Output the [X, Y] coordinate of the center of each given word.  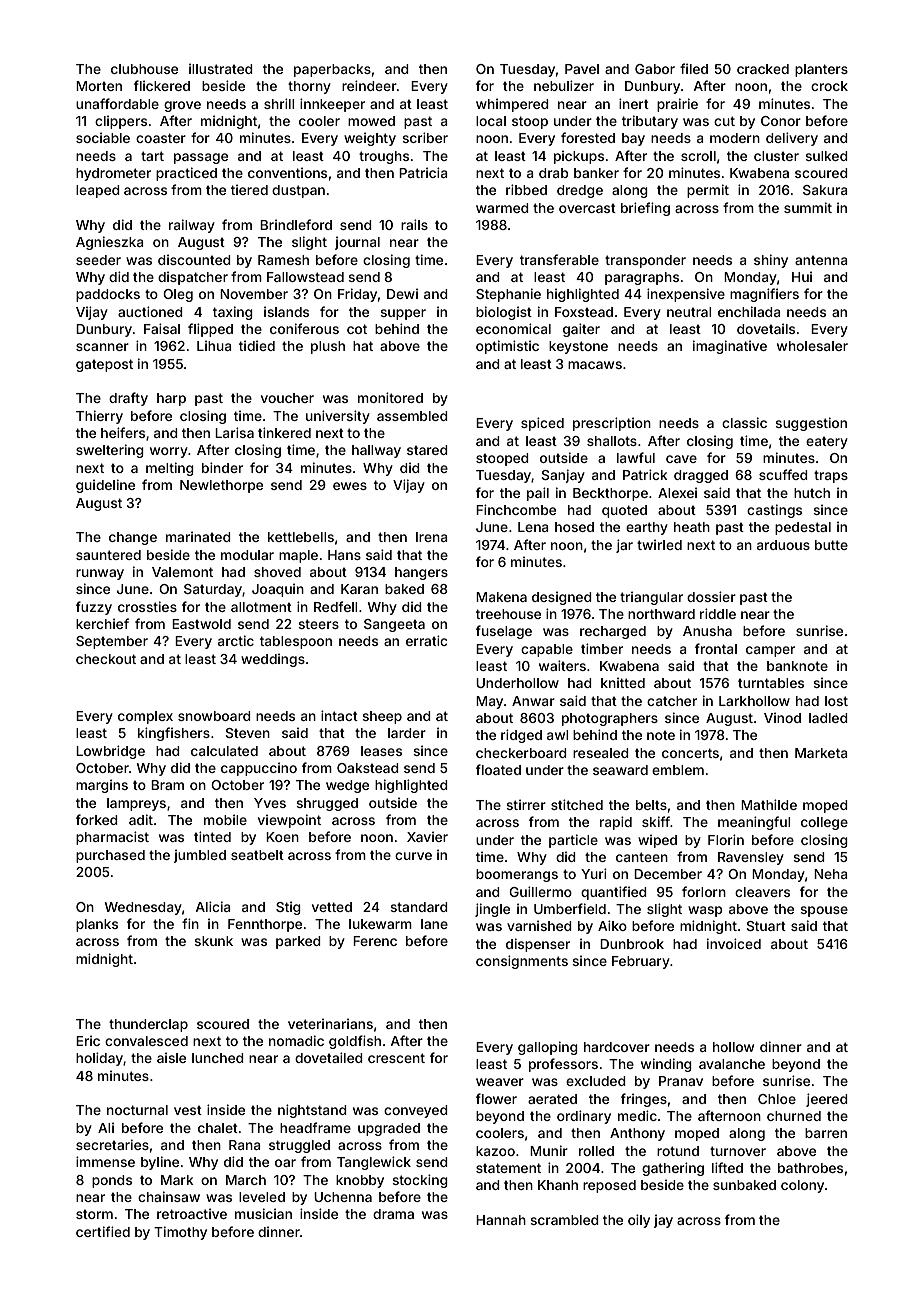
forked [97, 819]
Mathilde [769, 804]
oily [639, 1221]
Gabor [655, 69]
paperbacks [332, 70]
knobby [360, 1181]
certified [103, 1231]
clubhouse [144, 69]
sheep [382, 717]
